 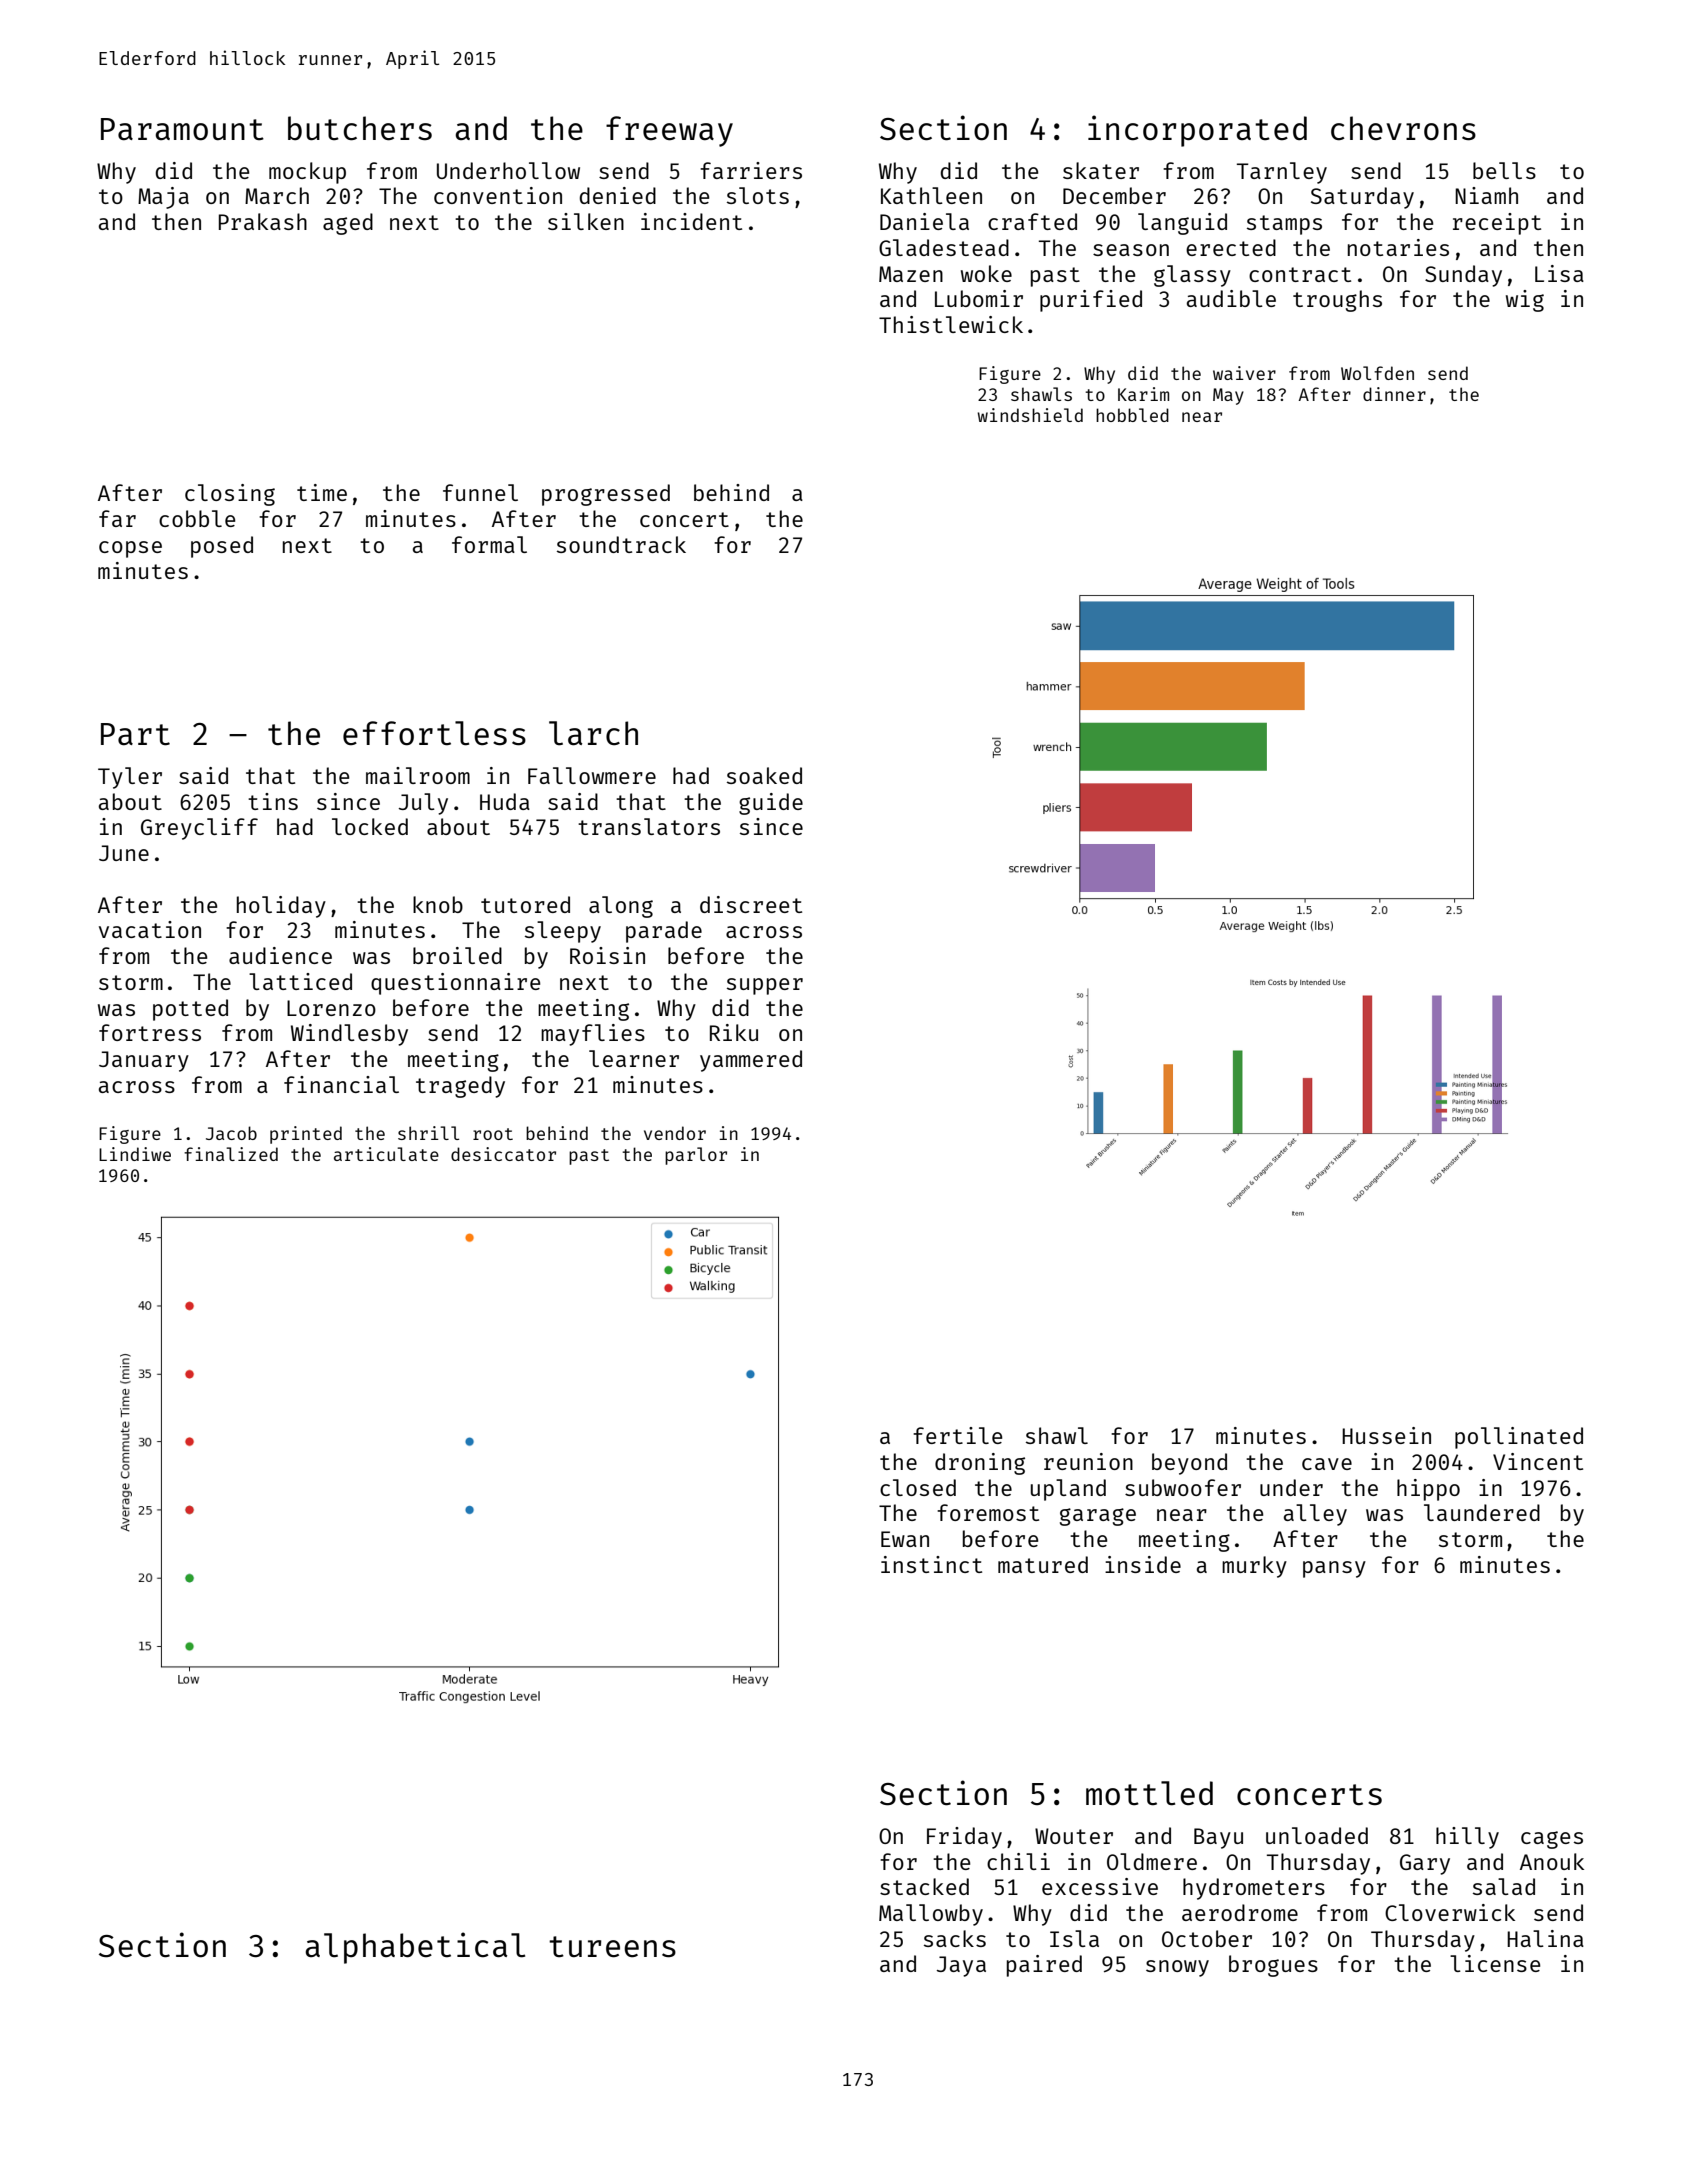 I want to click on convention, so click(x=498, y=195).
